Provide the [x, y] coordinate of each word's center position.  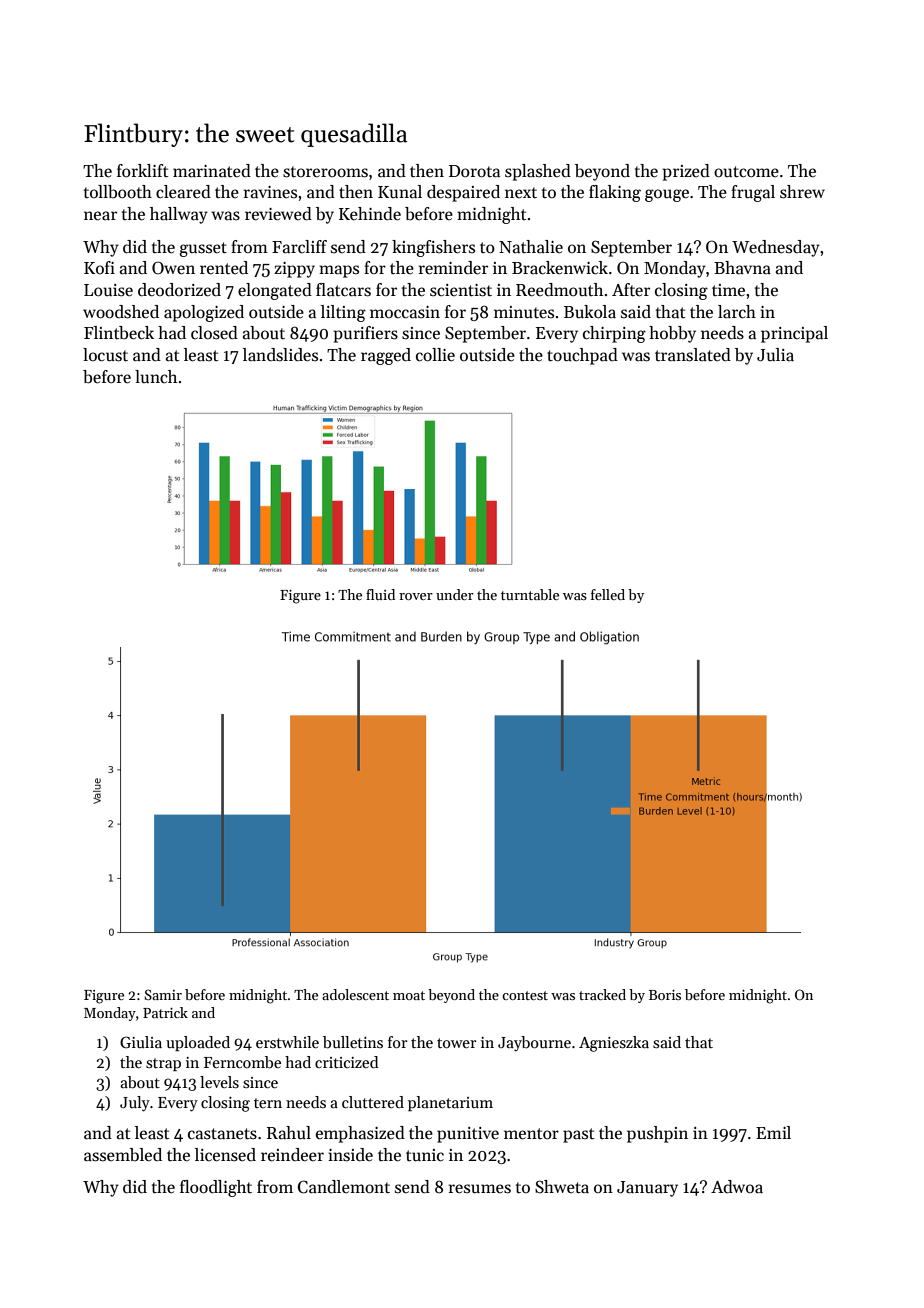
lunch [156, 377]
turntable [530, 594]
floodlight [216, 1188]
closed [214, 333]
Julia [775, 354]
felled [608, 594]
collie [435, 355]
